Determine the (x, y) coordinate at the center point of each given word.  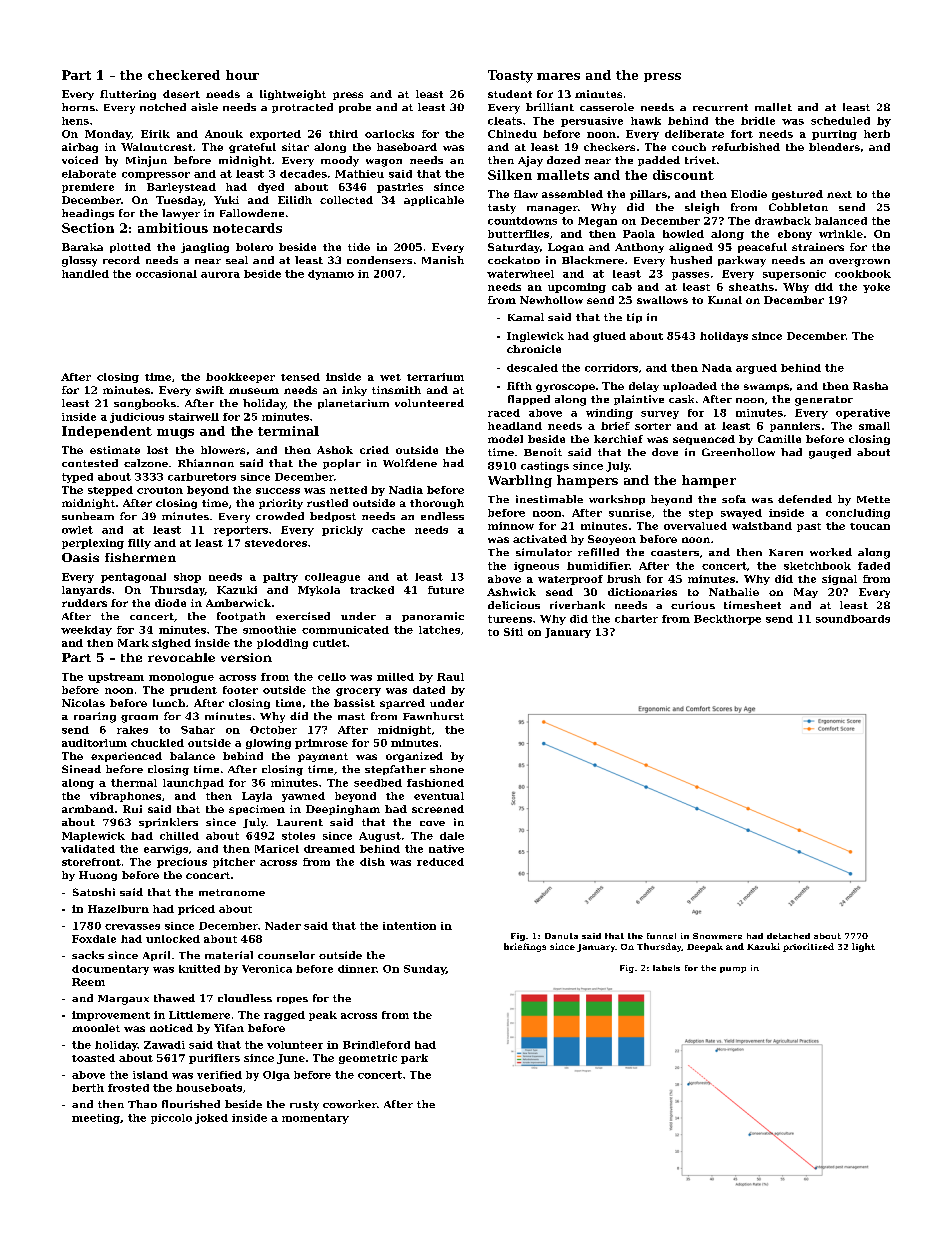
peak (323, 1016)
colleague (332, 578)
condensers (379, 260)
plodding (282, 644)
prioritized (808, 947)
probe (355, 108)
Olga (276, 1076)
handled (85, 274)
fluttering (128, 95)
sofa (734, 499)
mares (558, 76)
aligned (691, 248)
